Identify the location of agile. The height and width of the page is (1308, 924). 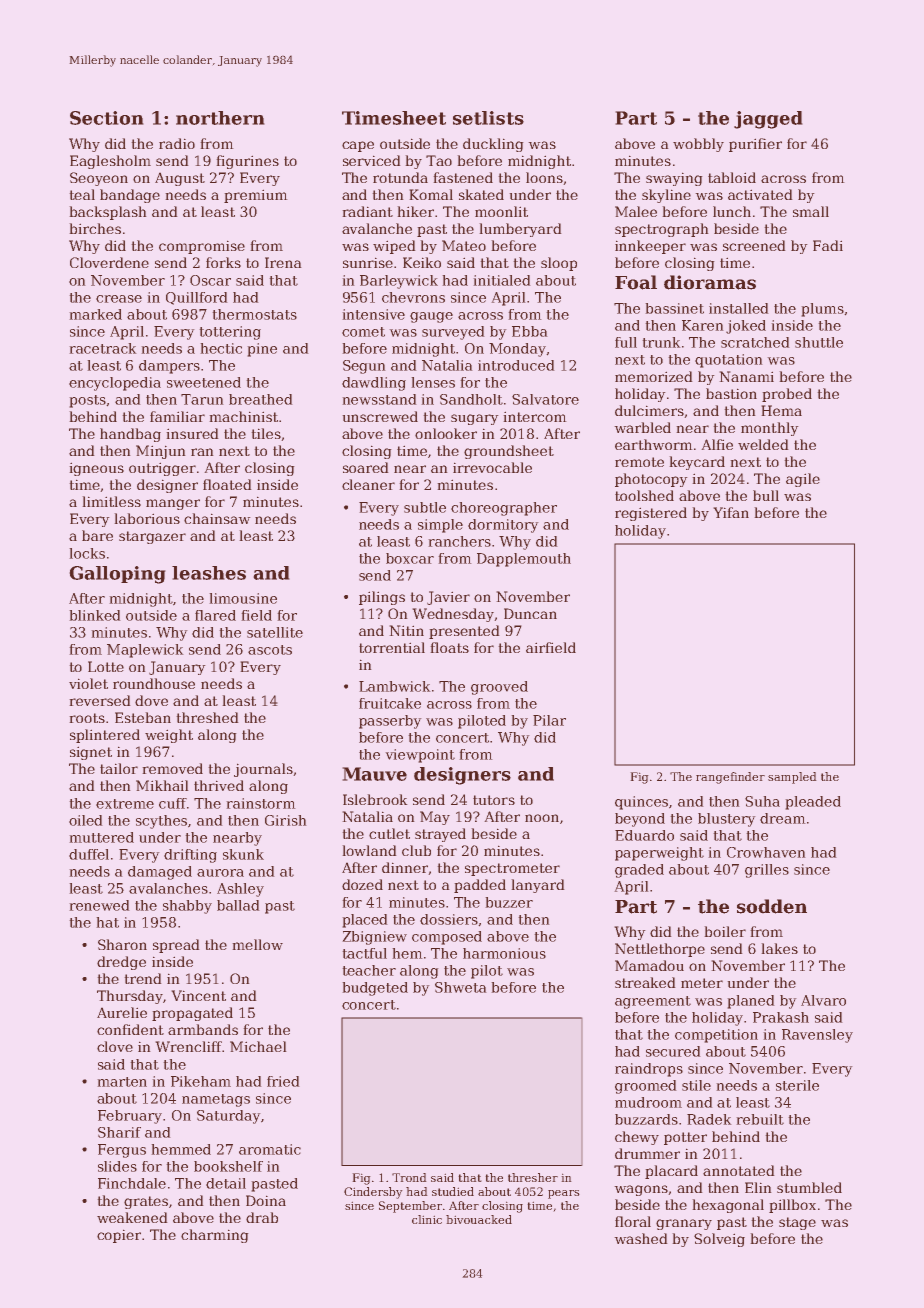
(803, 480).
